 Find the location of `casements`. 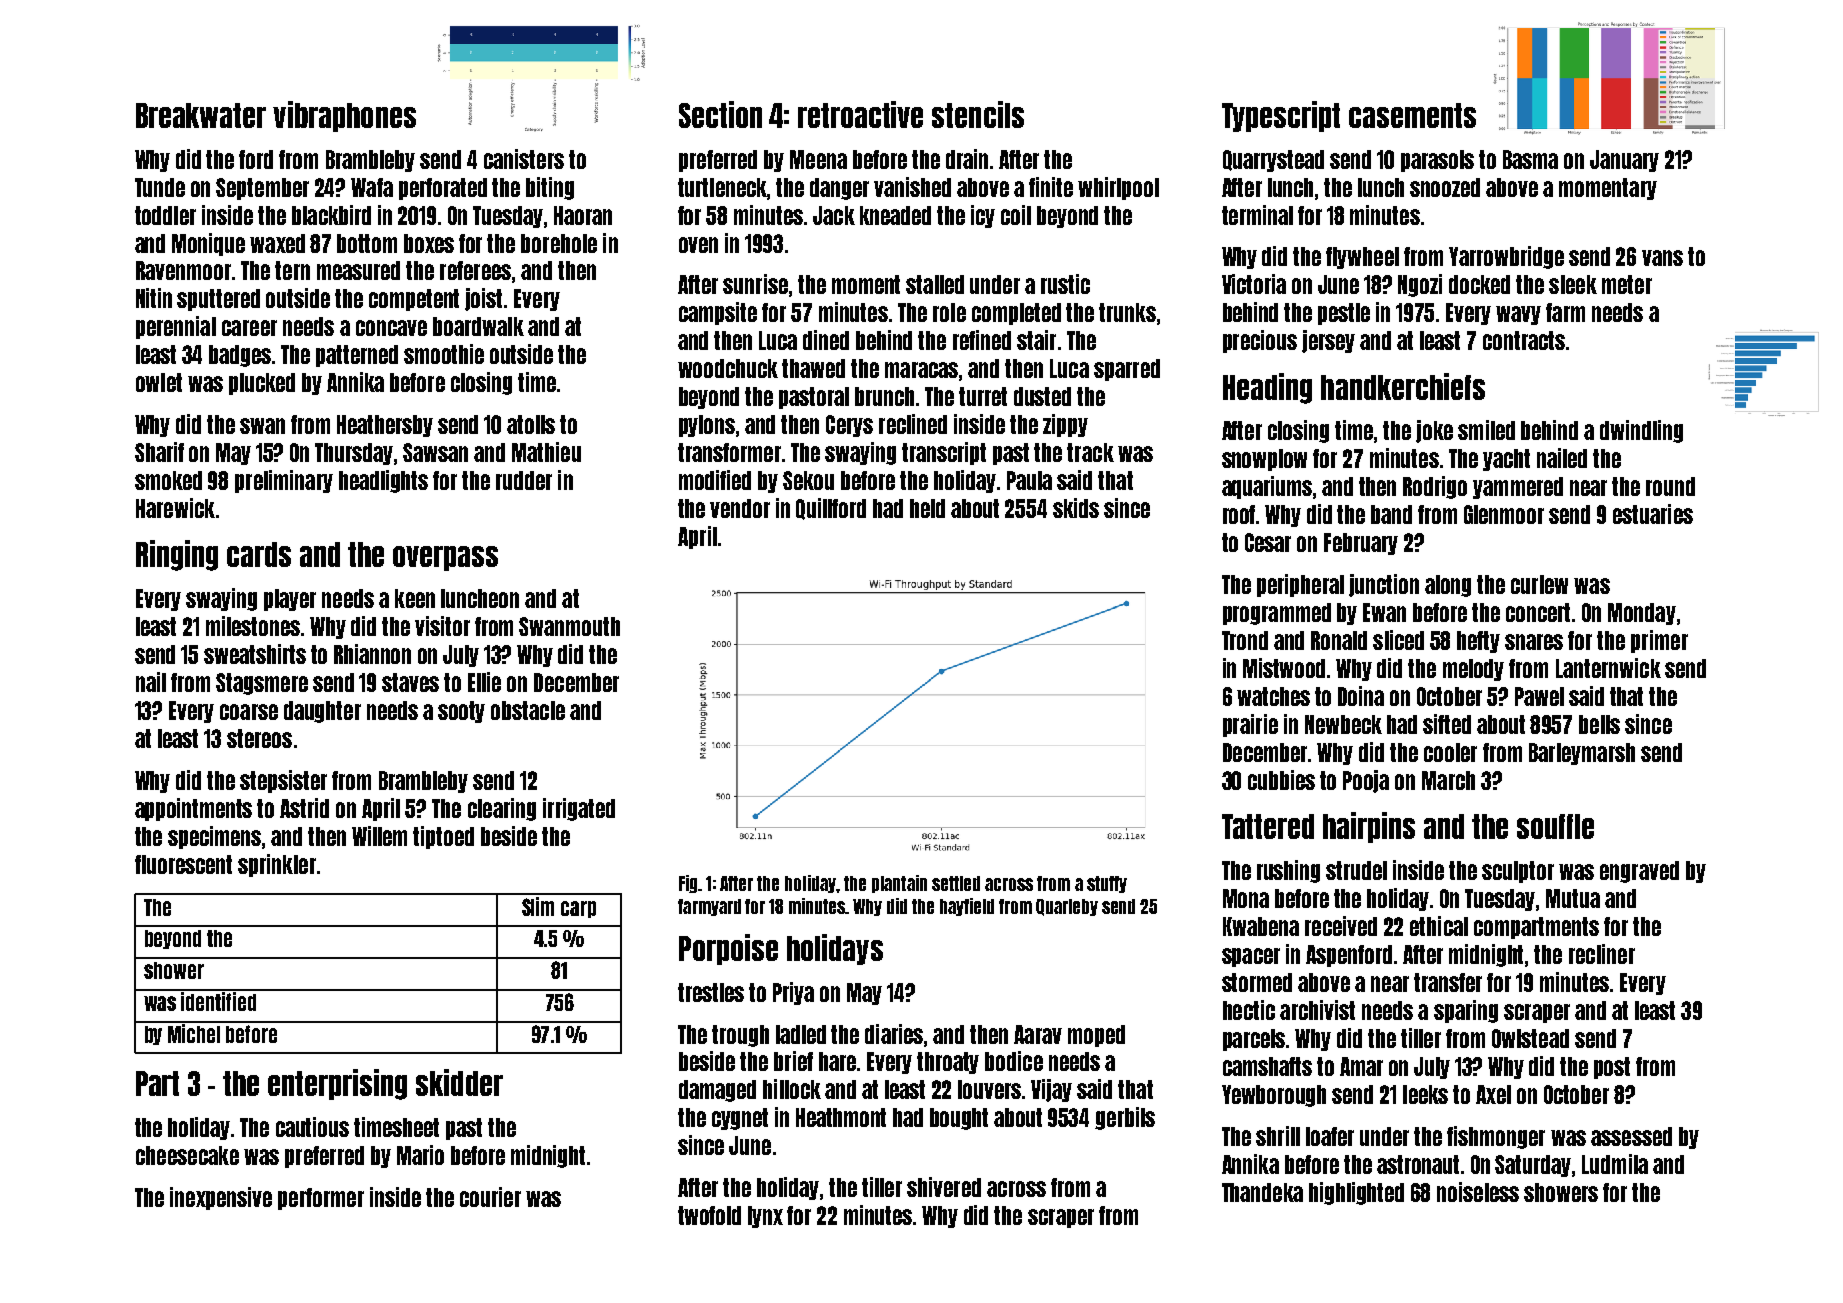

casements is located at coordinates (1412, 115).
